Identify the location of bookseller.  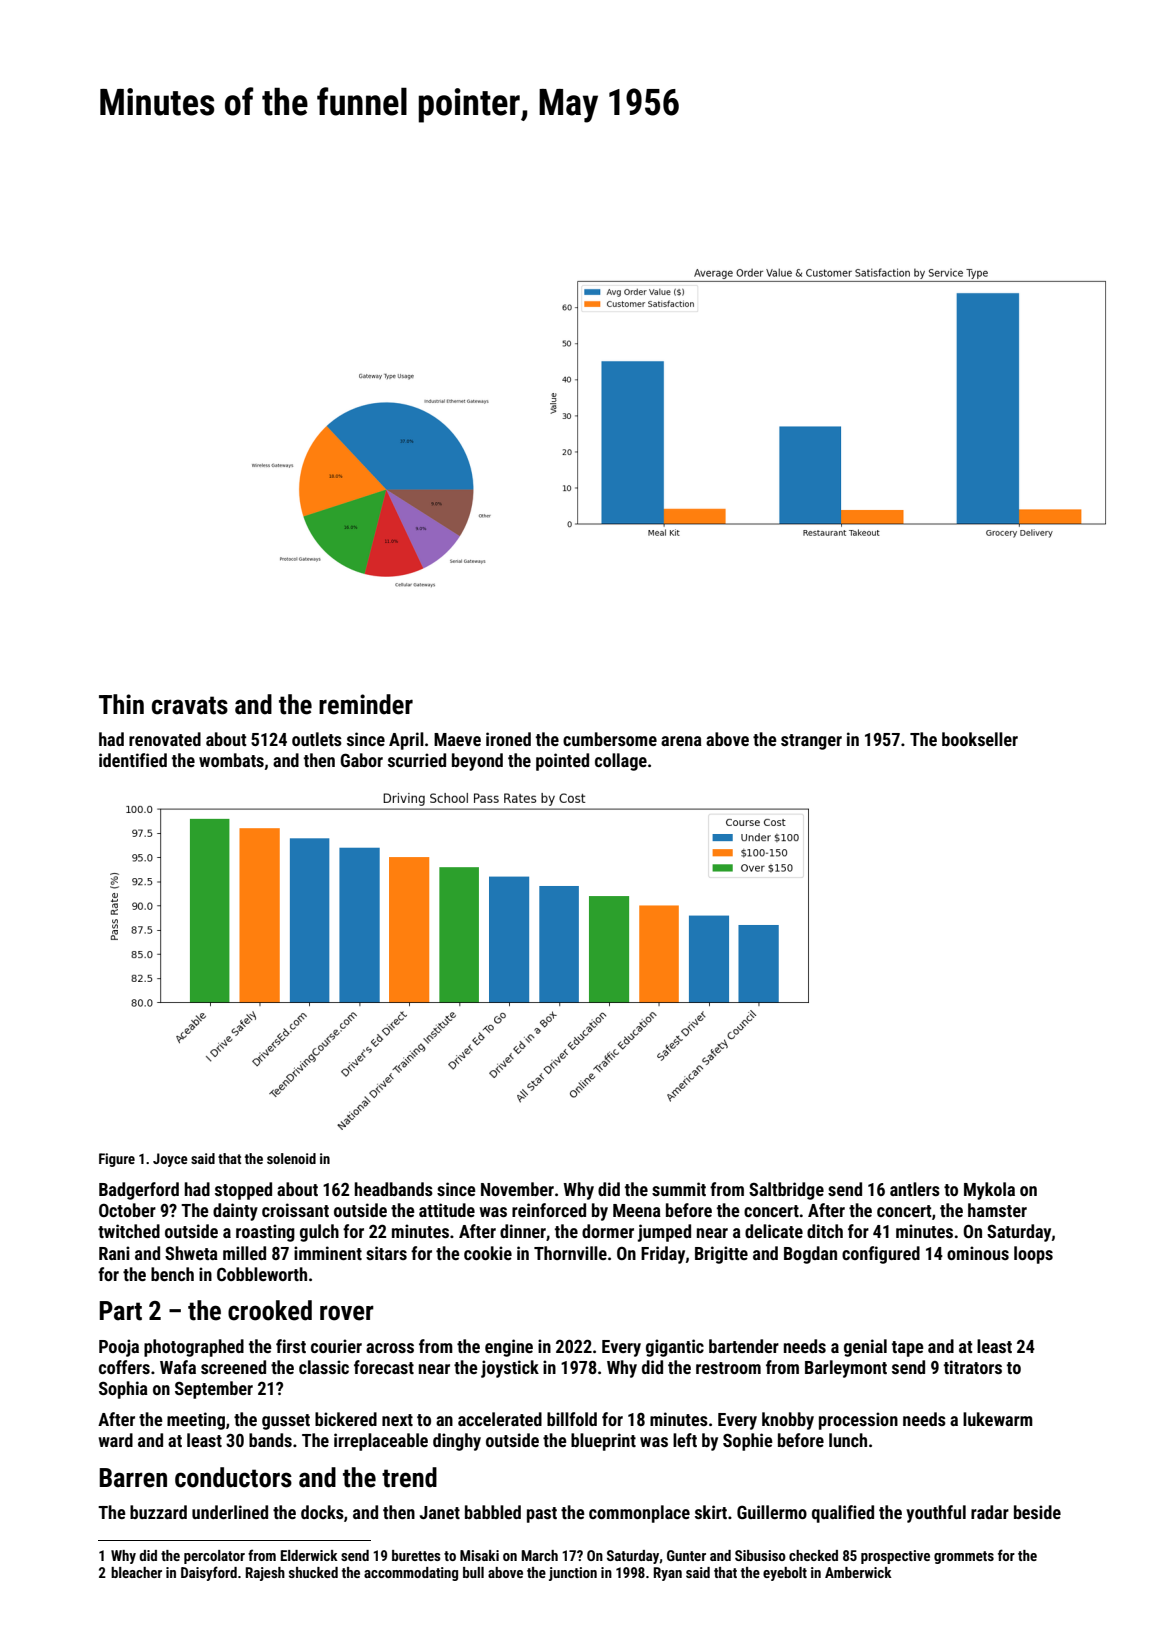
(980, 739).
